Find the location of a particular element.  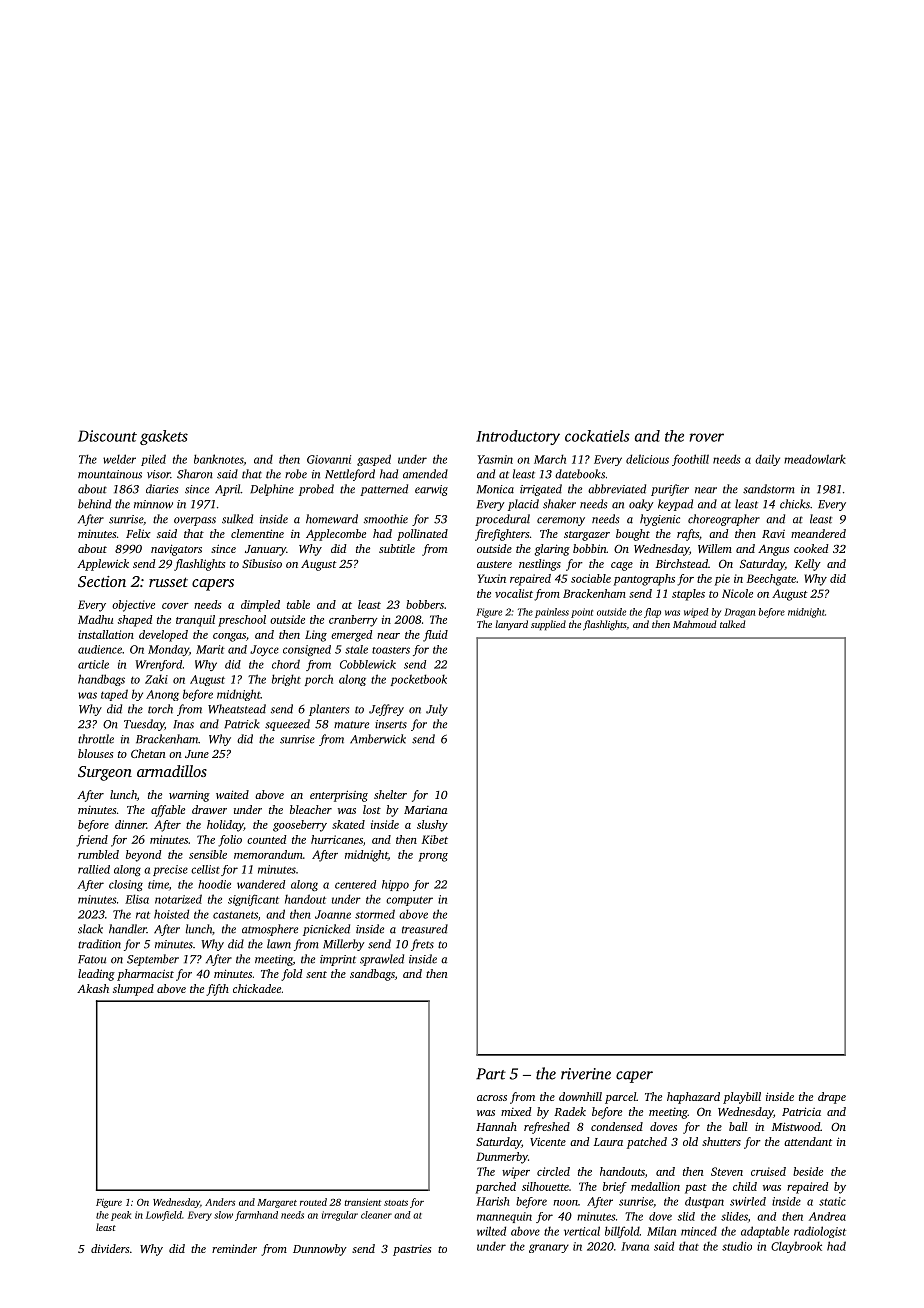

talked is located at coordinates (732, 624).
